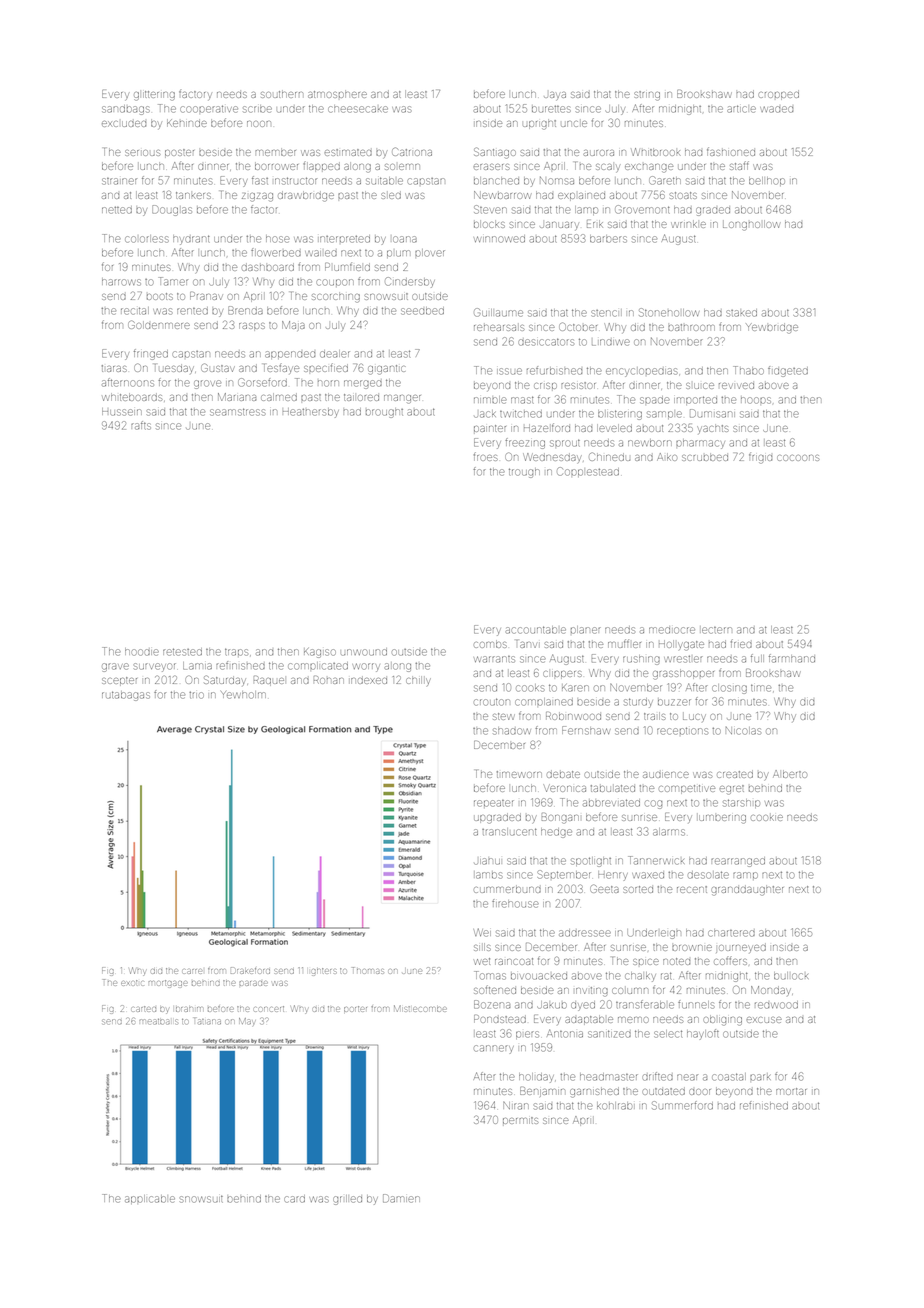  I want to click on mortar, so click(791, 1091).
